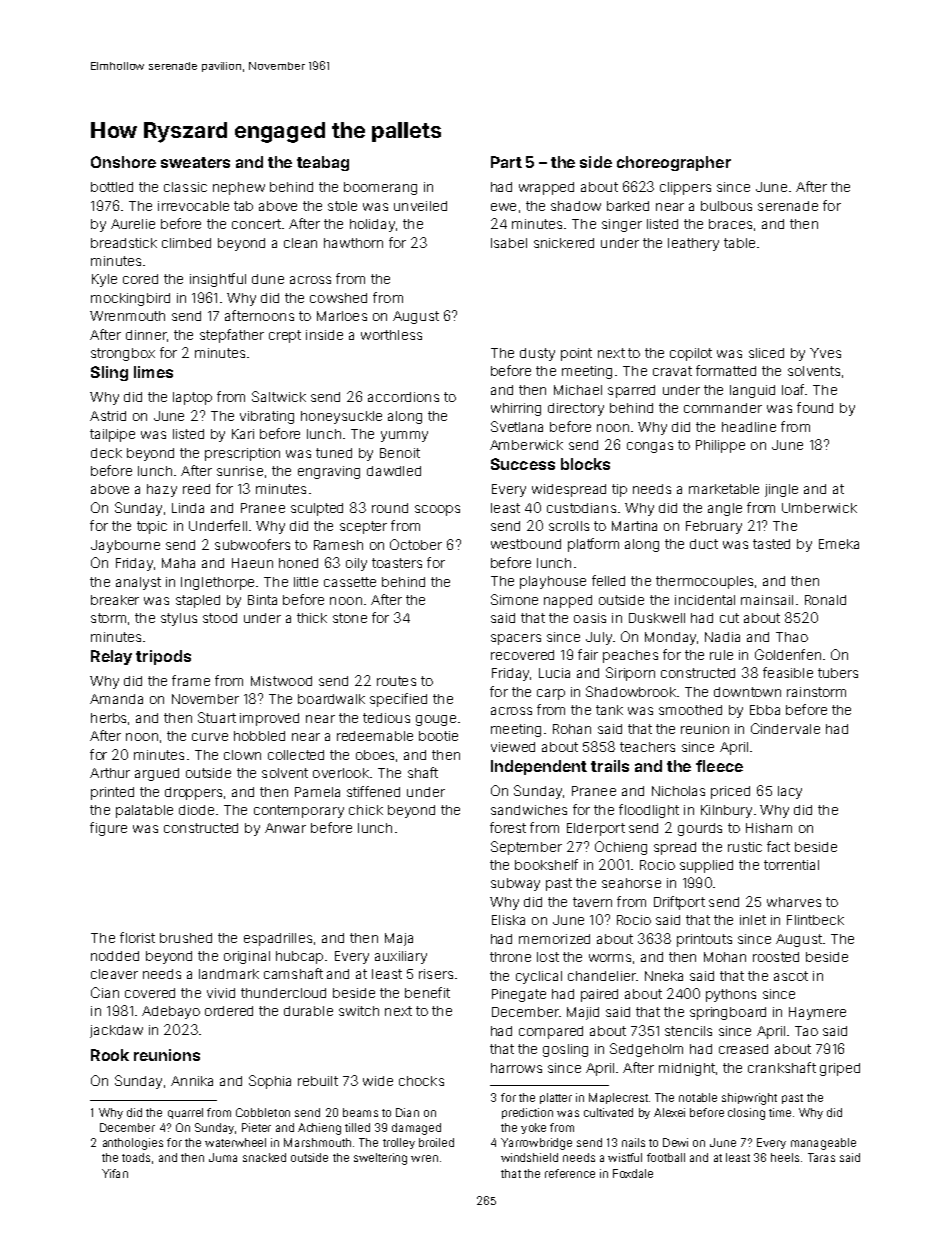 The width and height of the screenshot is (952, 1233). Describe the element at coordinates (436, 974) in the screenshot. I see `risers` at that location.
